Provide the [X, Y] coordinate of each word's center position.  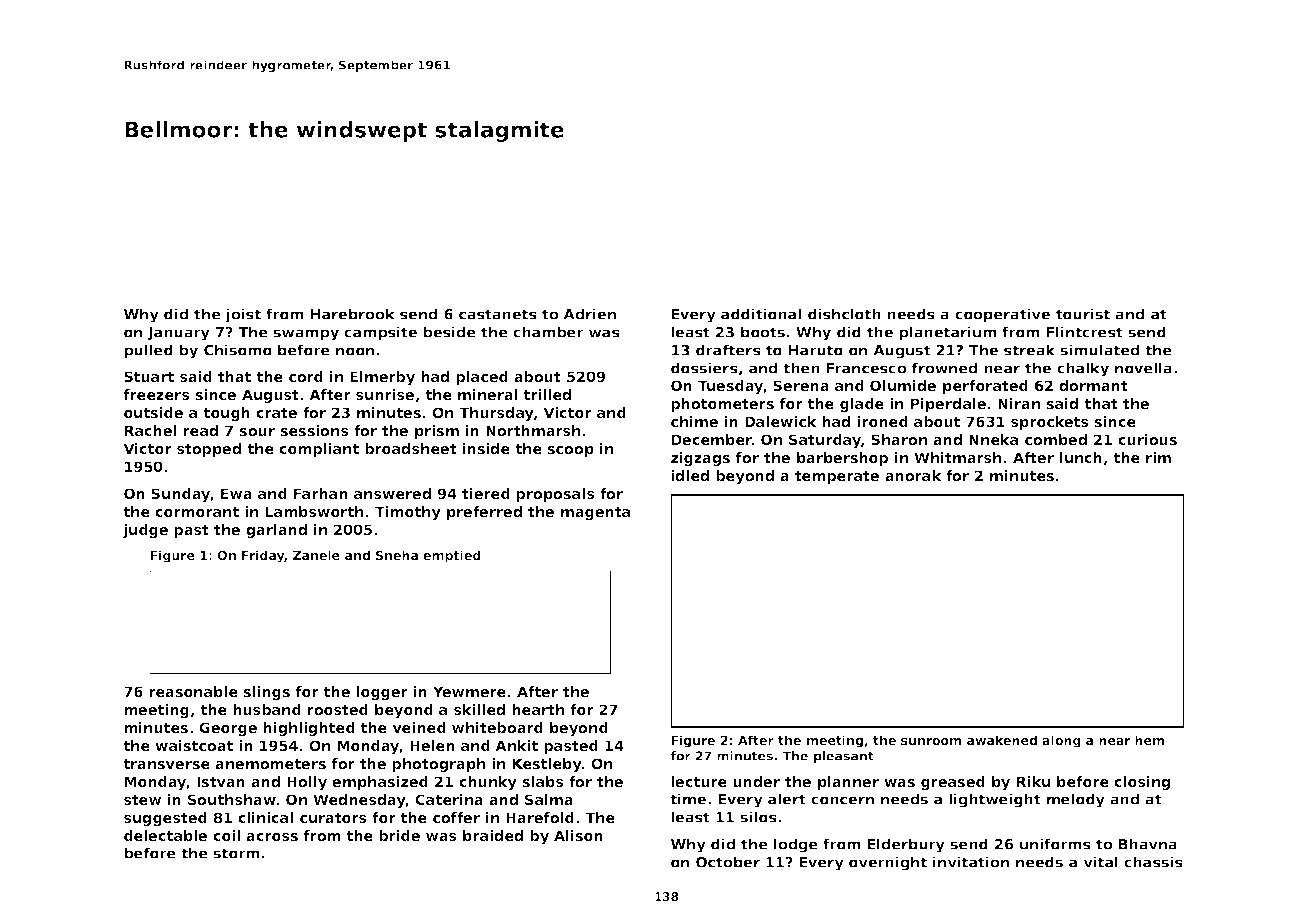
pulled [148, 351]
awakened [1002, 740]
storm [236, 853]
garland [276, 531]
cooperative [1002, 315]
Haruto [816, 350]
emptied [452, 556]
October [728, 862]
